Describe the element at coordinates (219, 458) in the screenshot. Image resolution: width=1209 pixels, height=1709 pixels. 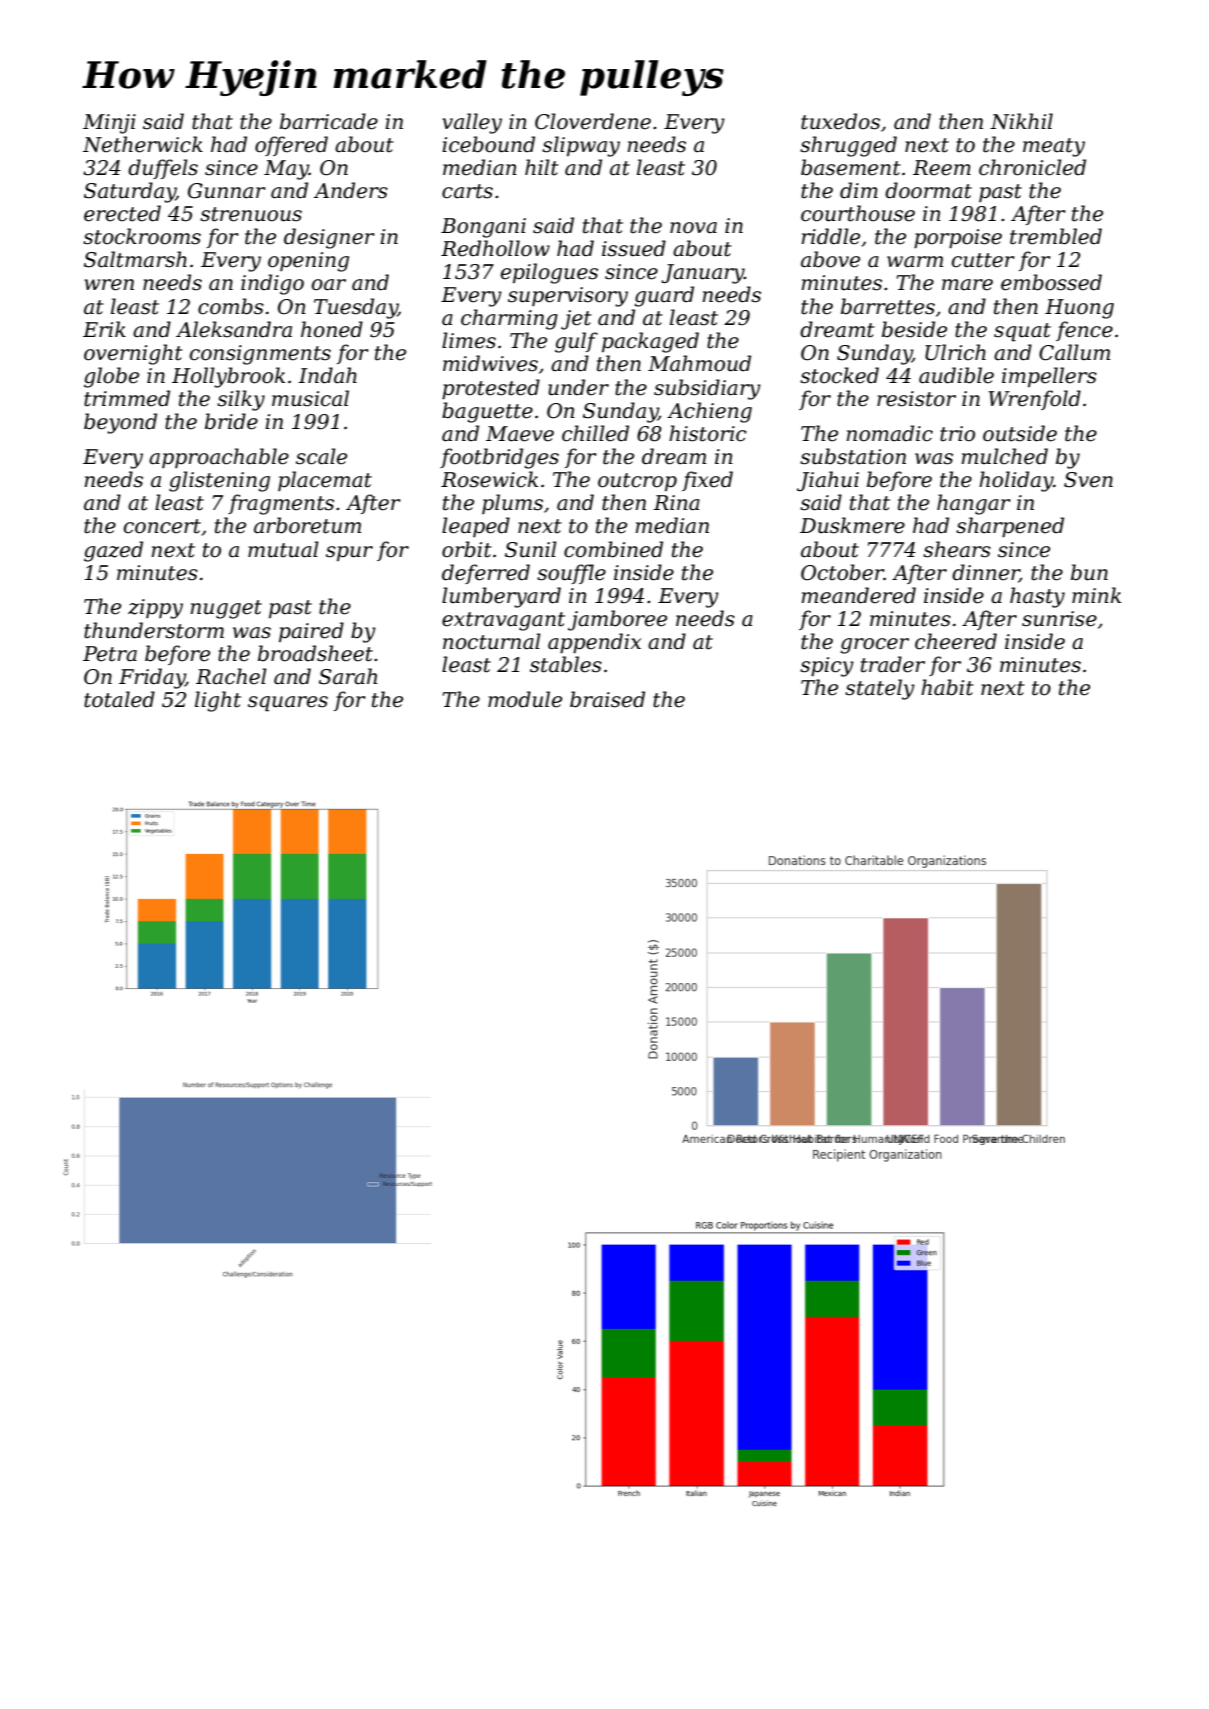
I see `approachable` at that location.
